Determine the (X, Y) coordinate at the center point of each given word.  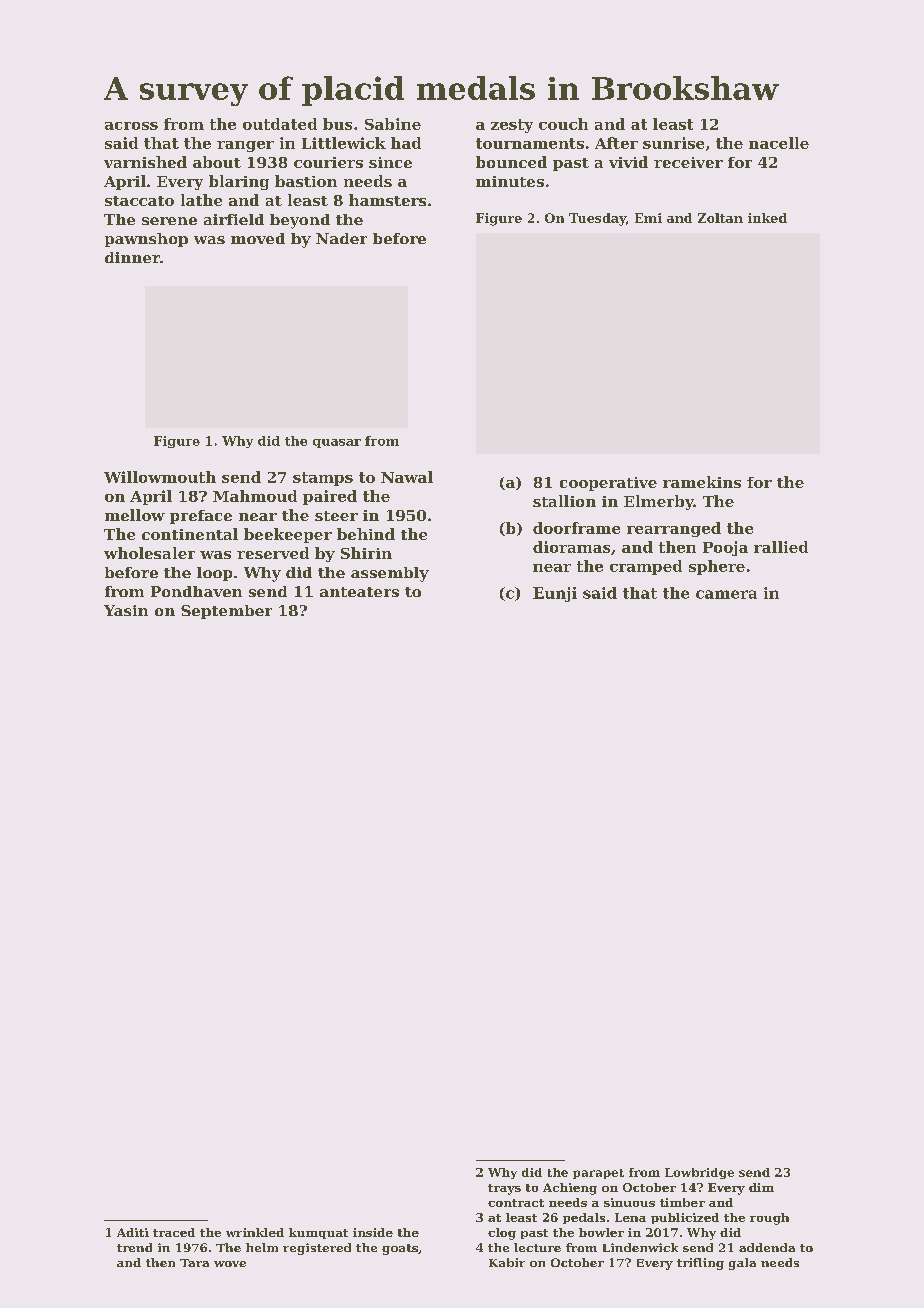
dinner (132, 257)
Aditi (133, 1232)
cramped (646, 567)
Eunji (555, 594)
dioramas (571, 547)
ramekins (702, 482)
